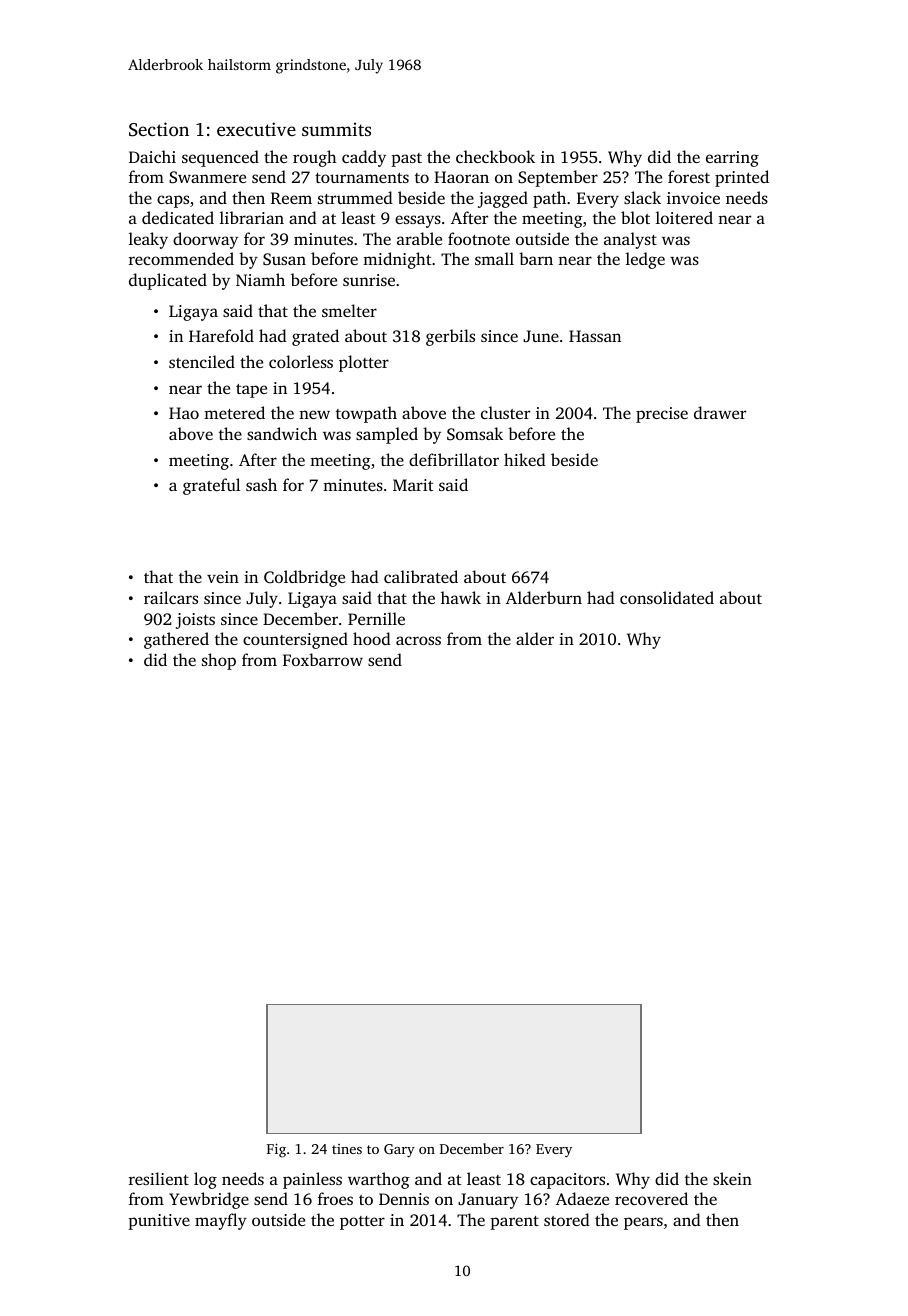  What do you see at coordinates (421, 576) in the screenshot?
I see `calibrated` at bounding box center [421, 576].
